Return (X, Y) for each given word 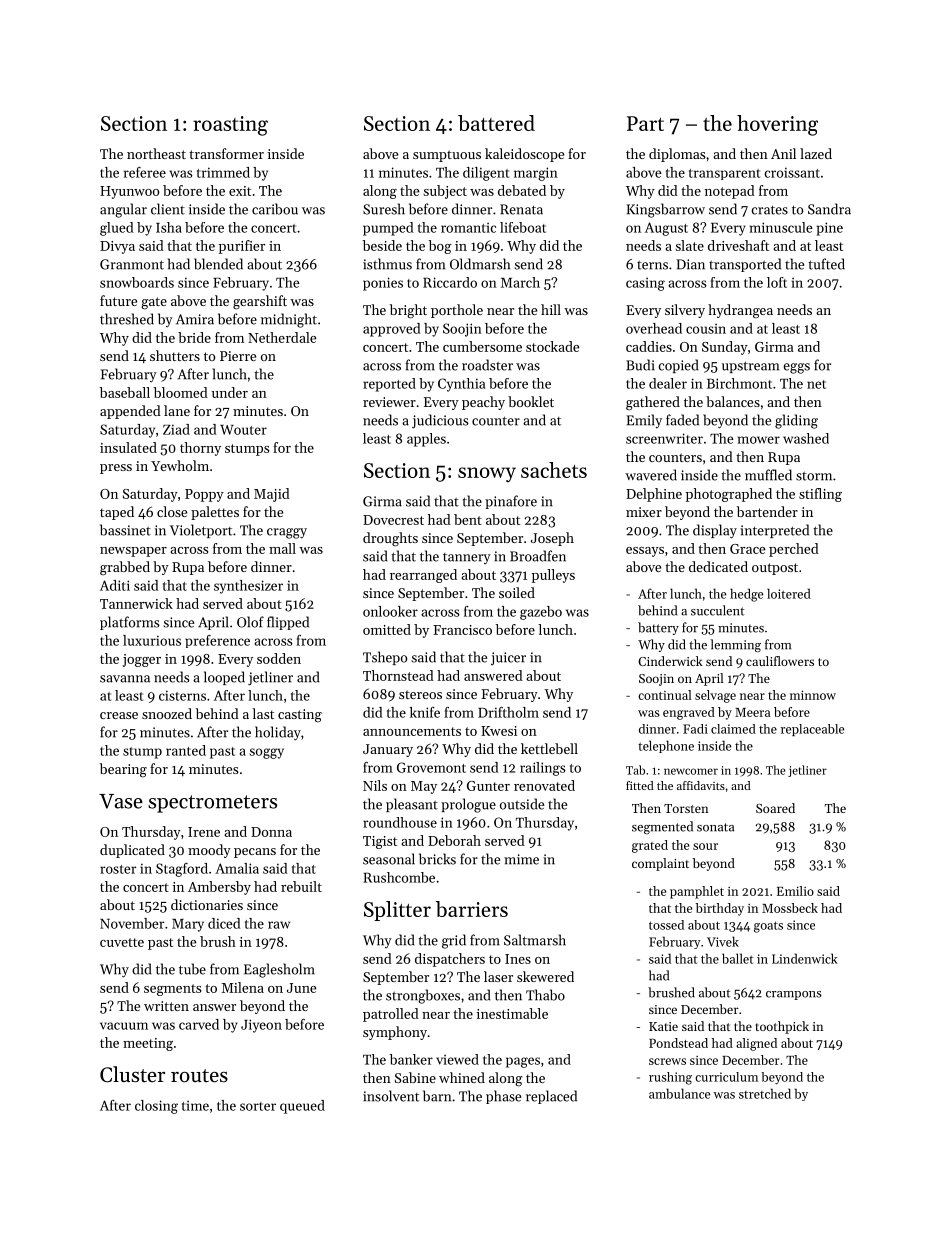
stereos (420, 694)
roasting (230, 126)
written (166, 1006)
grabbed (125, 568)
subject (445, 192)
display (715, 531)
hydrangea (740, 311)
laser (498, 976)
